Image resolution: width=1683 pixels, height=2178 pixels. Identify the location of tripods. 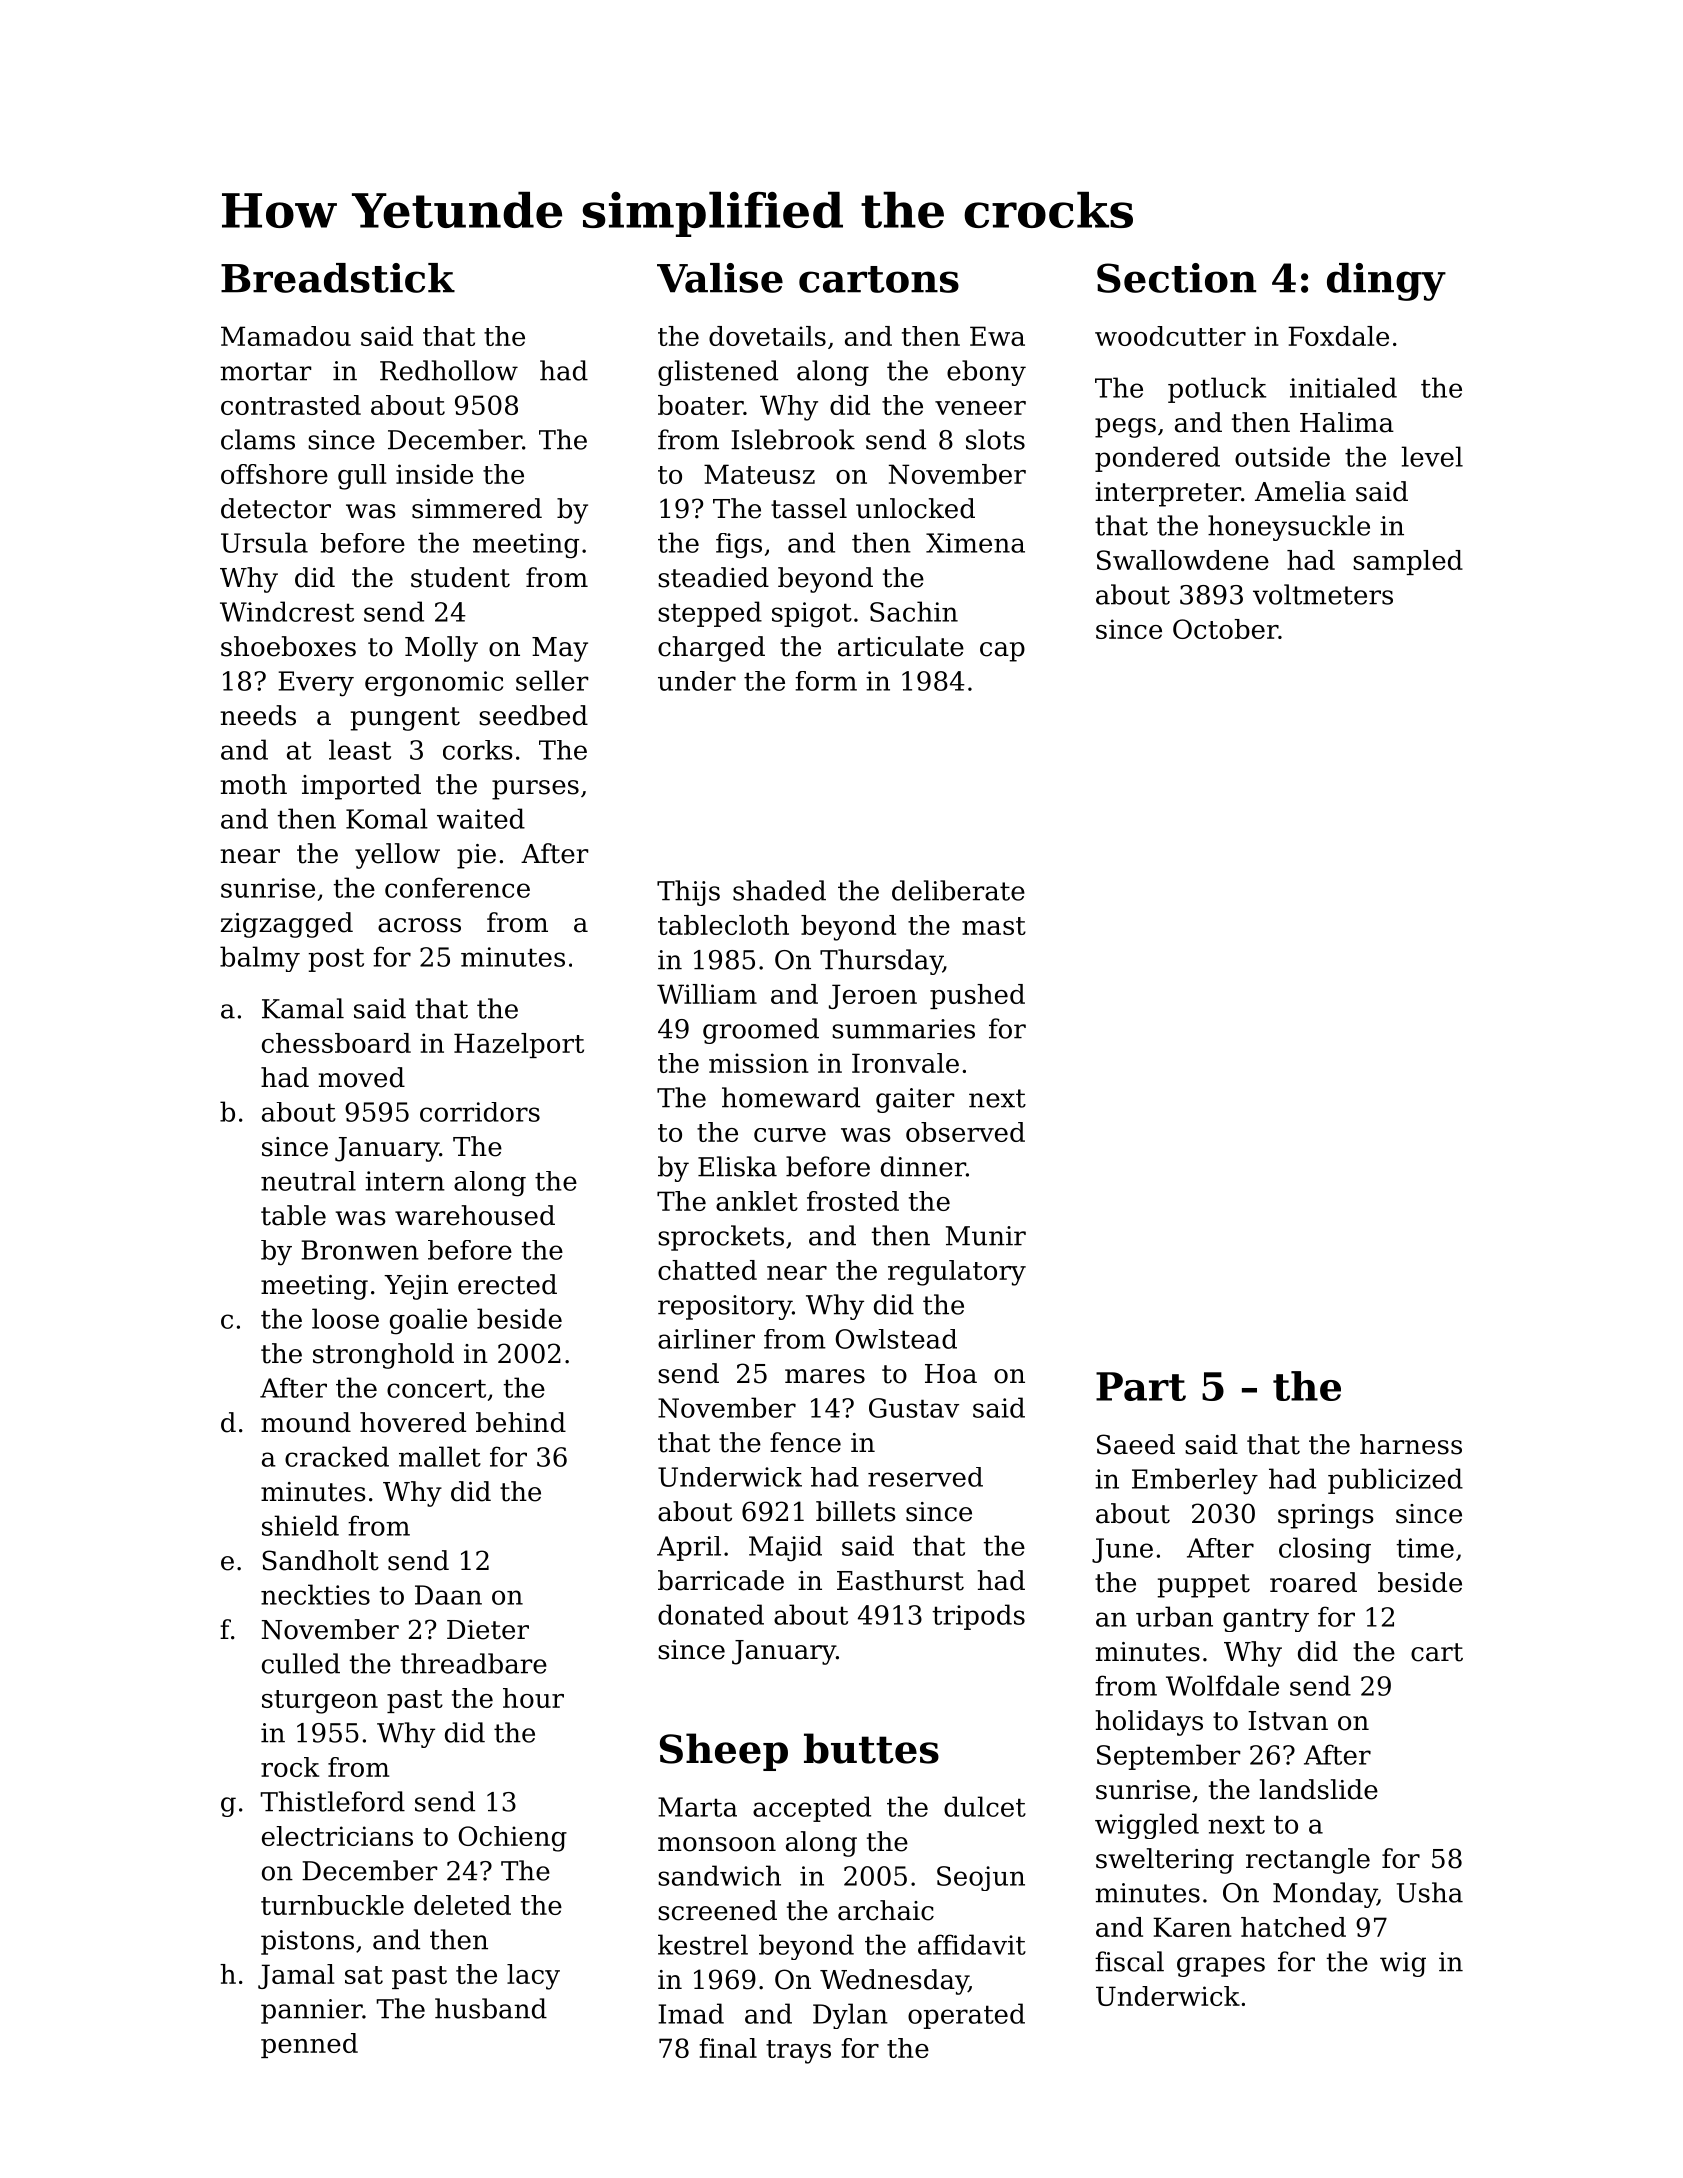
(978, 1617).
